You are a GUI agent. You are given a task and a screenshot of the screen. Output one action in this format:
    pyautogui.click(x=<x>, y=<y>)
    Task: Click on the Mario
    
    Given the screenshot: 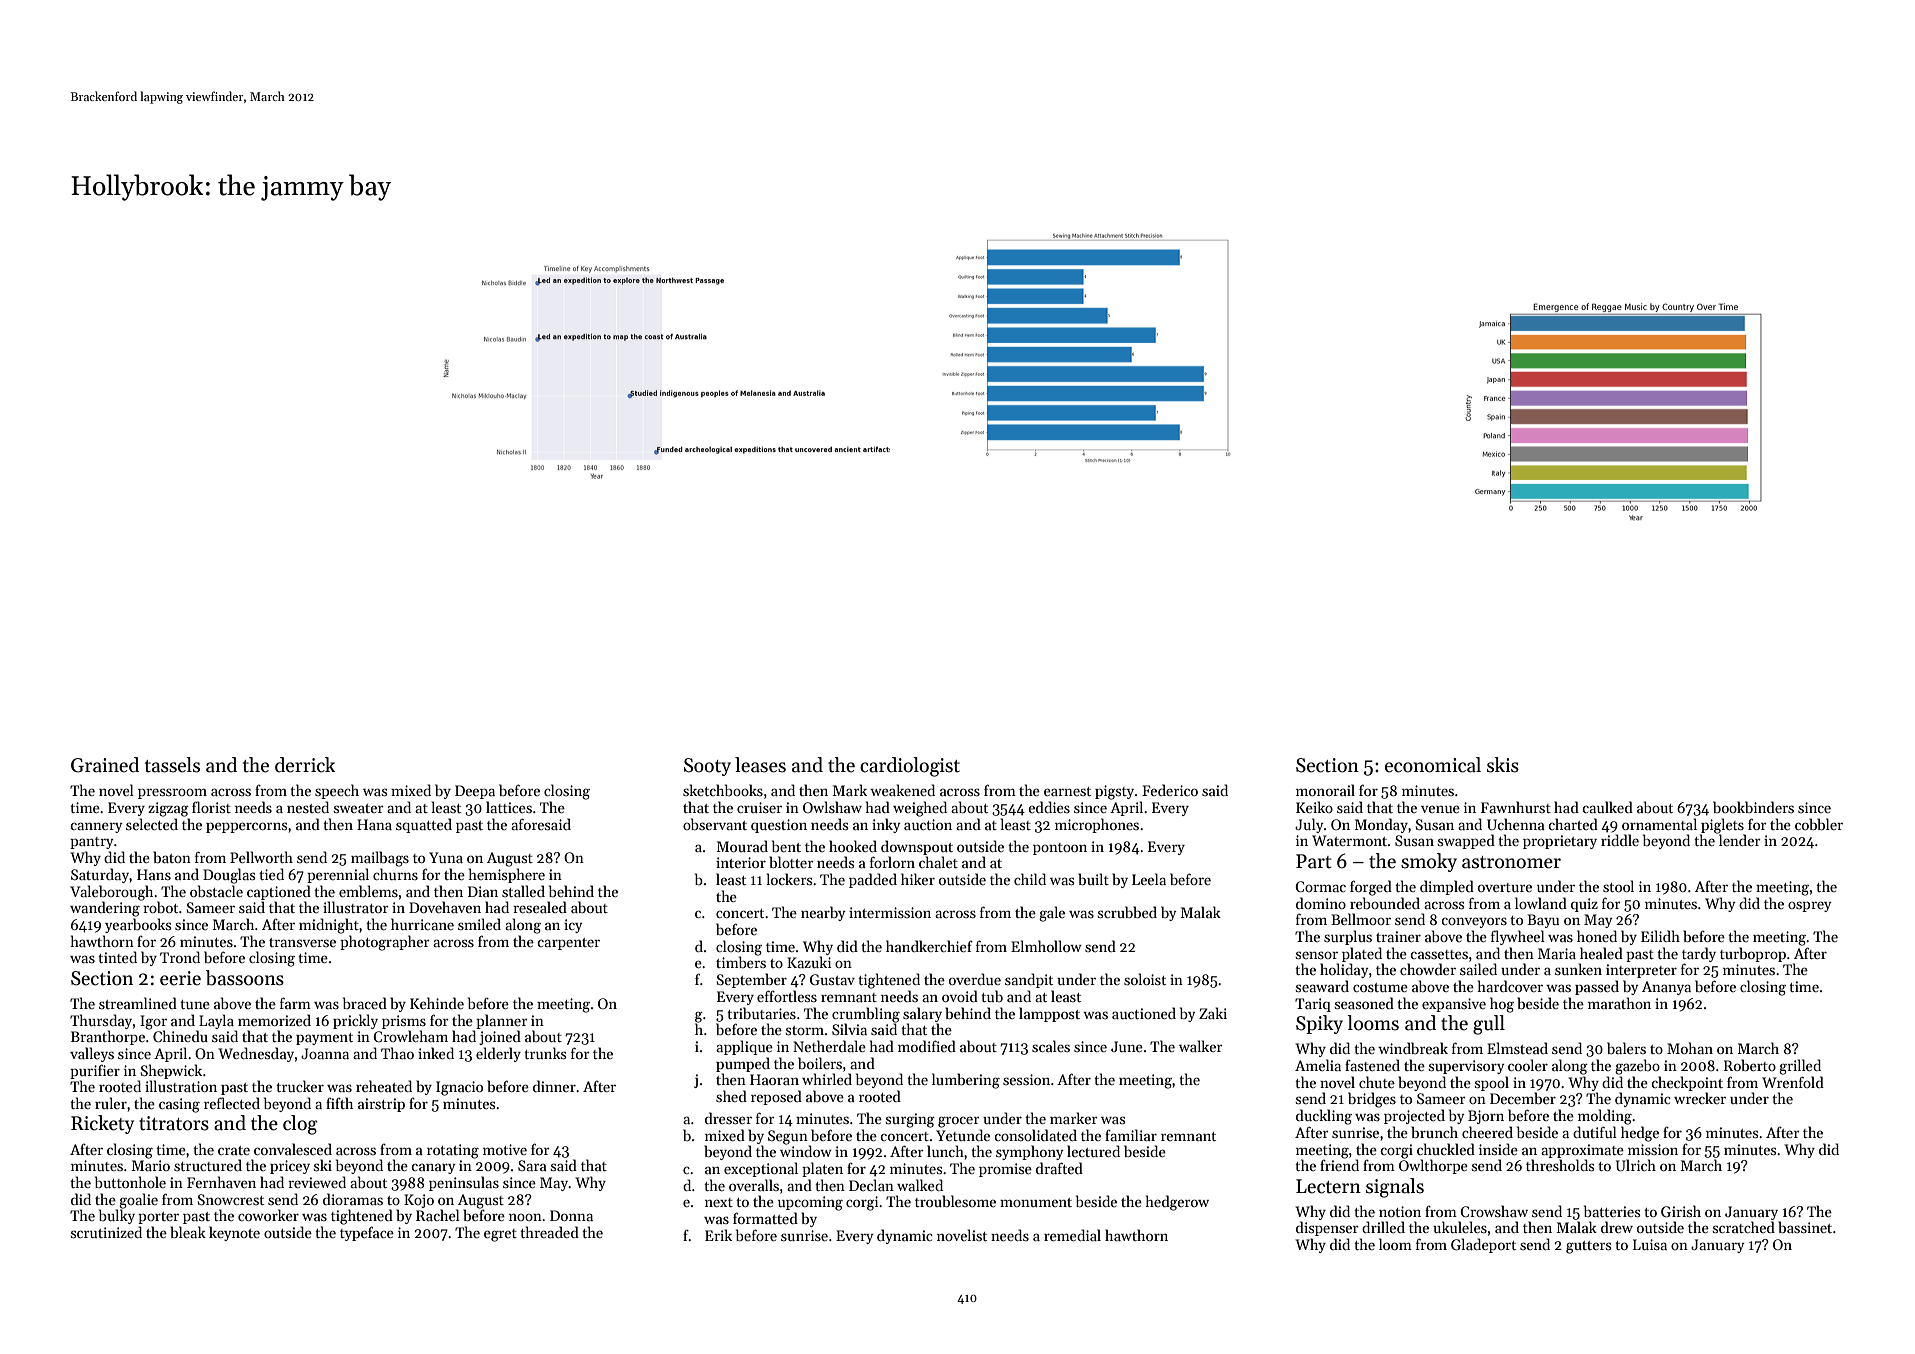 What is the action you would take?
    pyautogui.click(x=151, y=1165)
